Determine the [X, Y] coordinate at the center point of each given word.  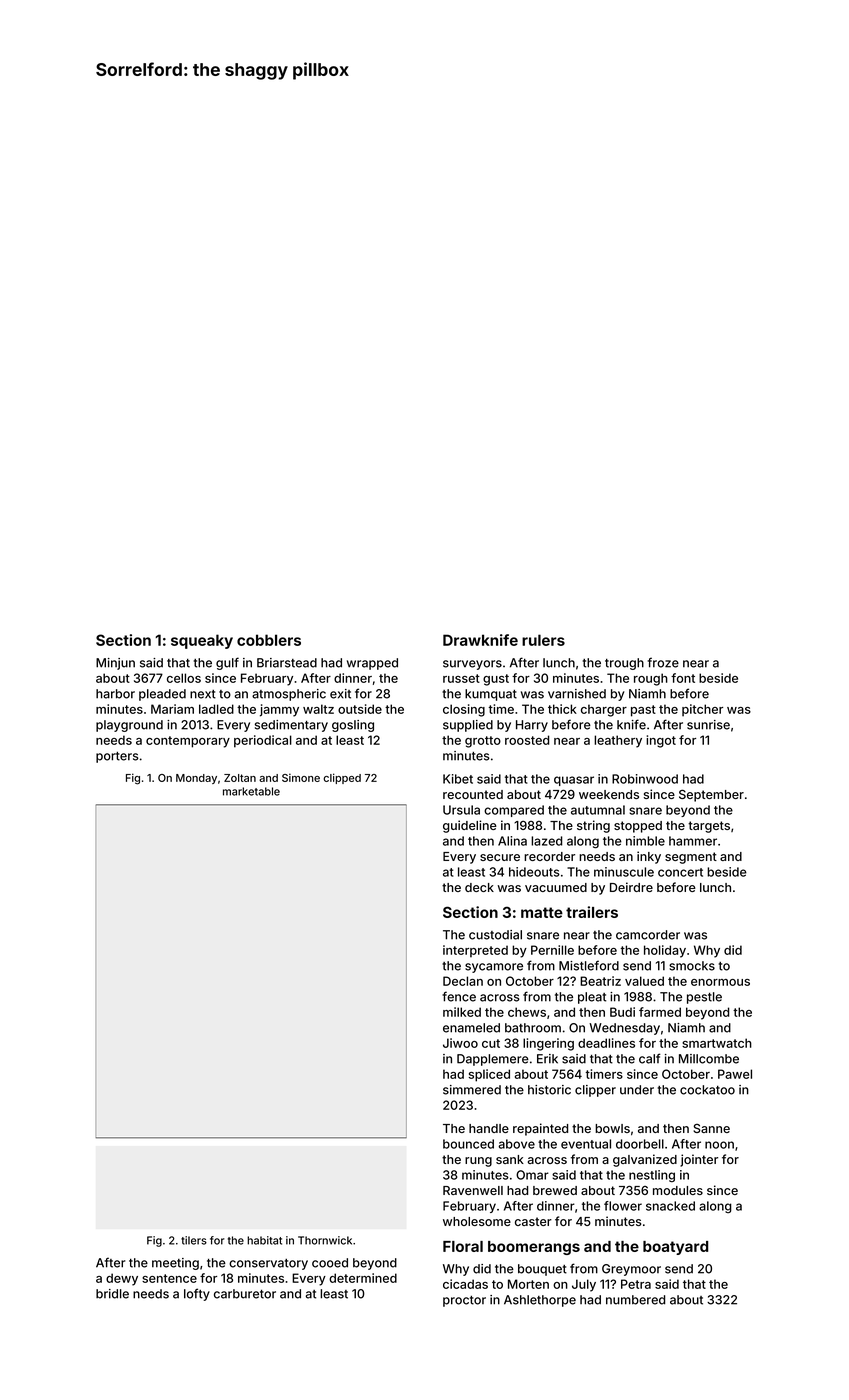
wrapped [372, 664]
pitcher [702, 710]
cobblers [269, 640]
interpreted [475, 951]
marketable [251, 791]
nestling [652, 1176]
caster [533, 1221]
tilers [194, 1240]
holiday [665, 951]
